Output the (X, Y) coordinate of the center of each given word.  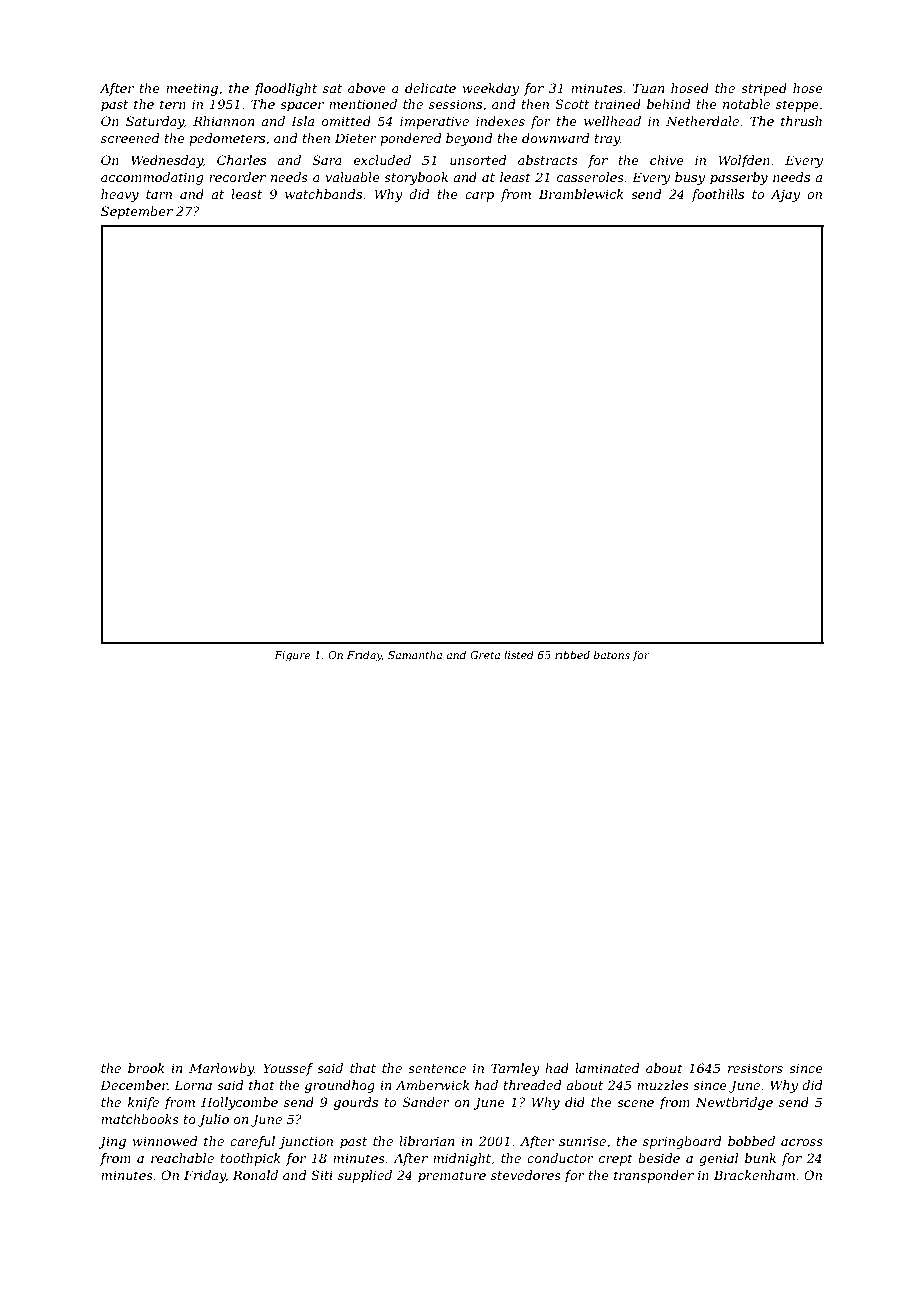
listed (519, 655)
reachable (182, 1158)
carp (479, 197)
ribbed (572, 655)
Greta (485, 655)
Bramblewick (581, 194)
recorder (237, 177)
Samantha (415, 655)
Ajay (785, 195)
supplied (365, 1176)
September (137, 212)
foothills (717, 195)
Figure (292, 656)
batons (612, 655)
